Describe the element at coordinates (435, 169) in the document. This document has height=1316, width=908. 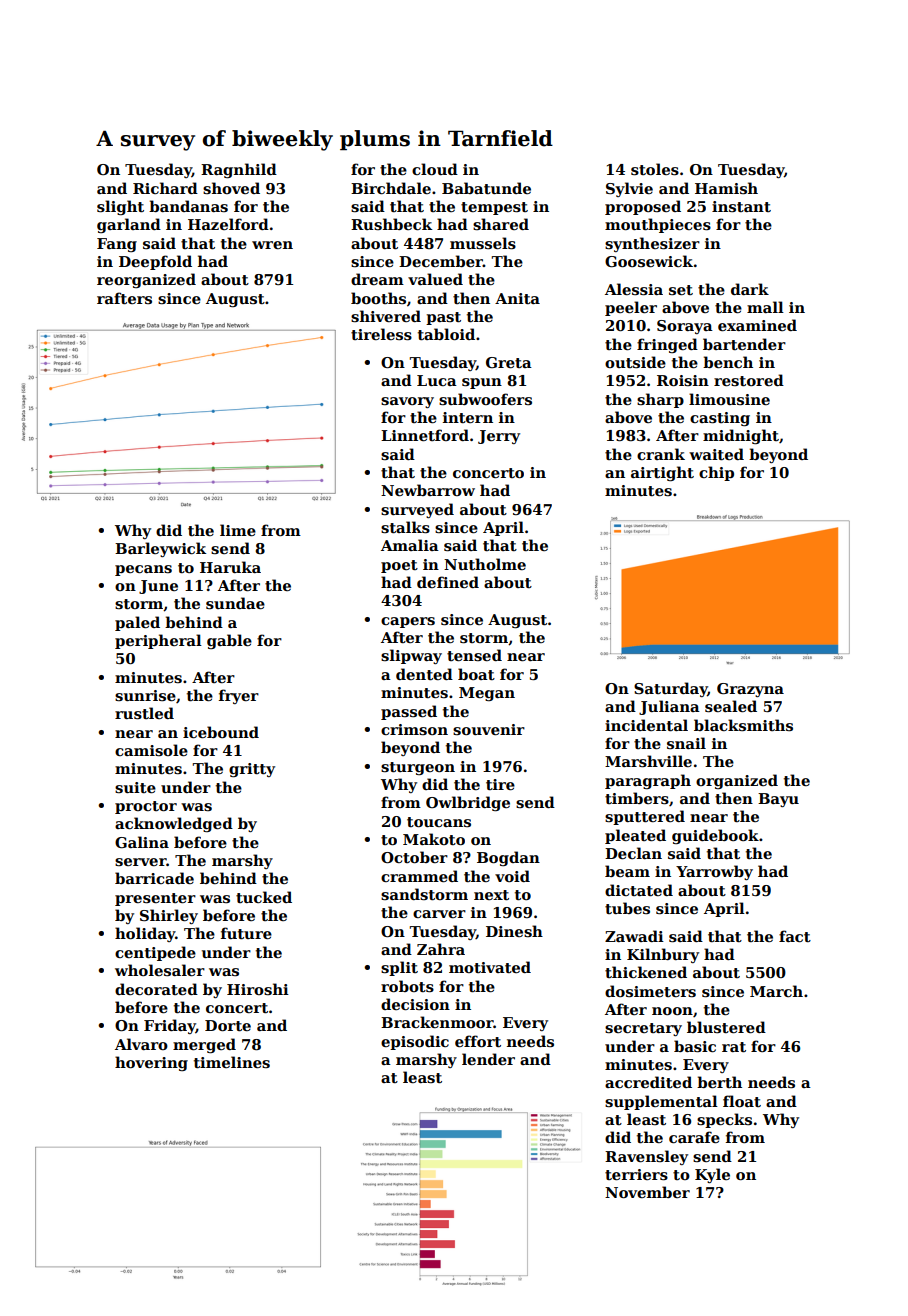
I see `cloud` at that location.
